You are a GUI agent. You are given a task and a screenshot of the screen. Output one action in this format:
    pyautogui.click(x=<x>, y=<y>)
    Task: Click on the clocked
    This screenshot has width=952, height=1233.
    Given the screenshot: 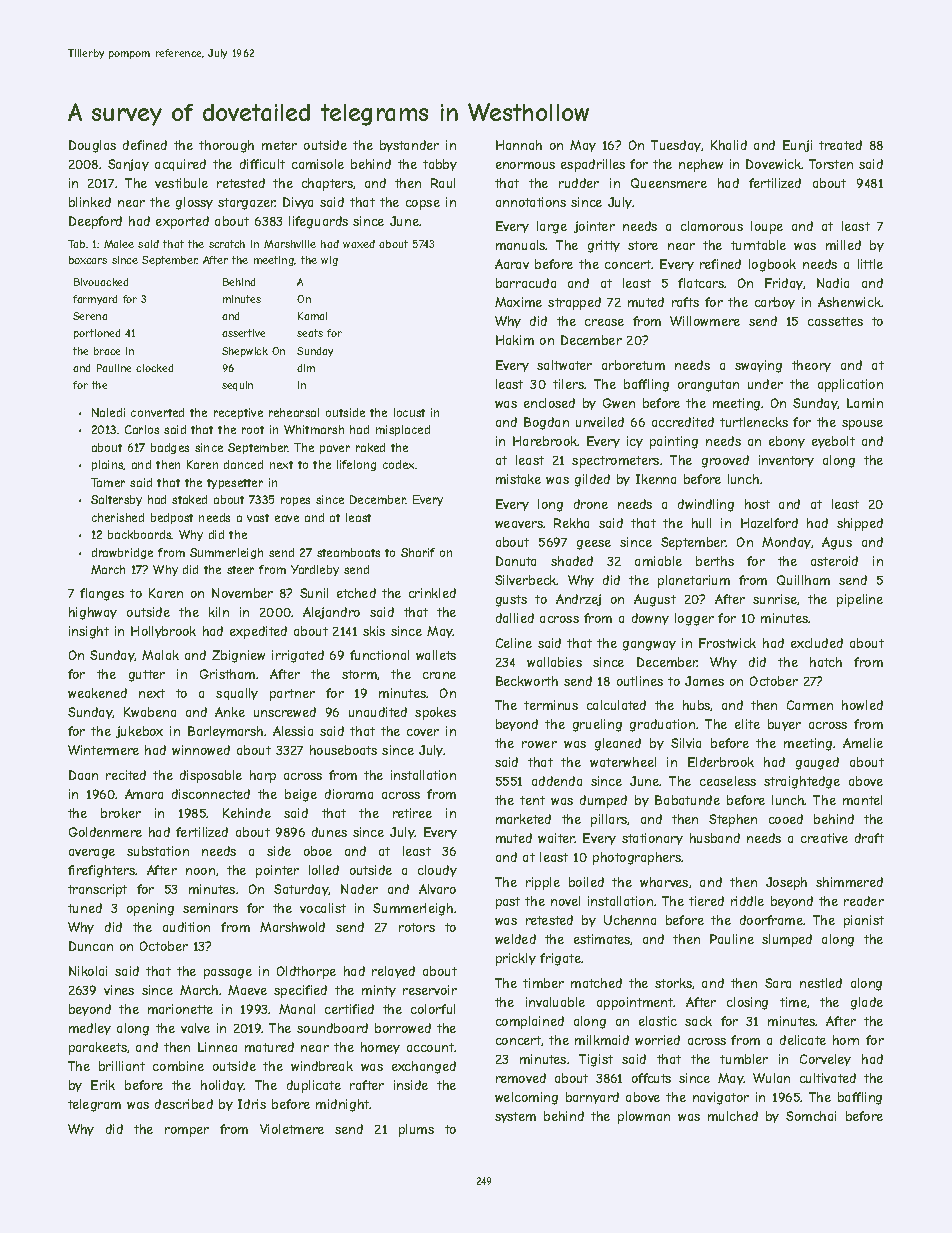 What is the action you would take?
    pyautogui.click(x=154, y=368)
